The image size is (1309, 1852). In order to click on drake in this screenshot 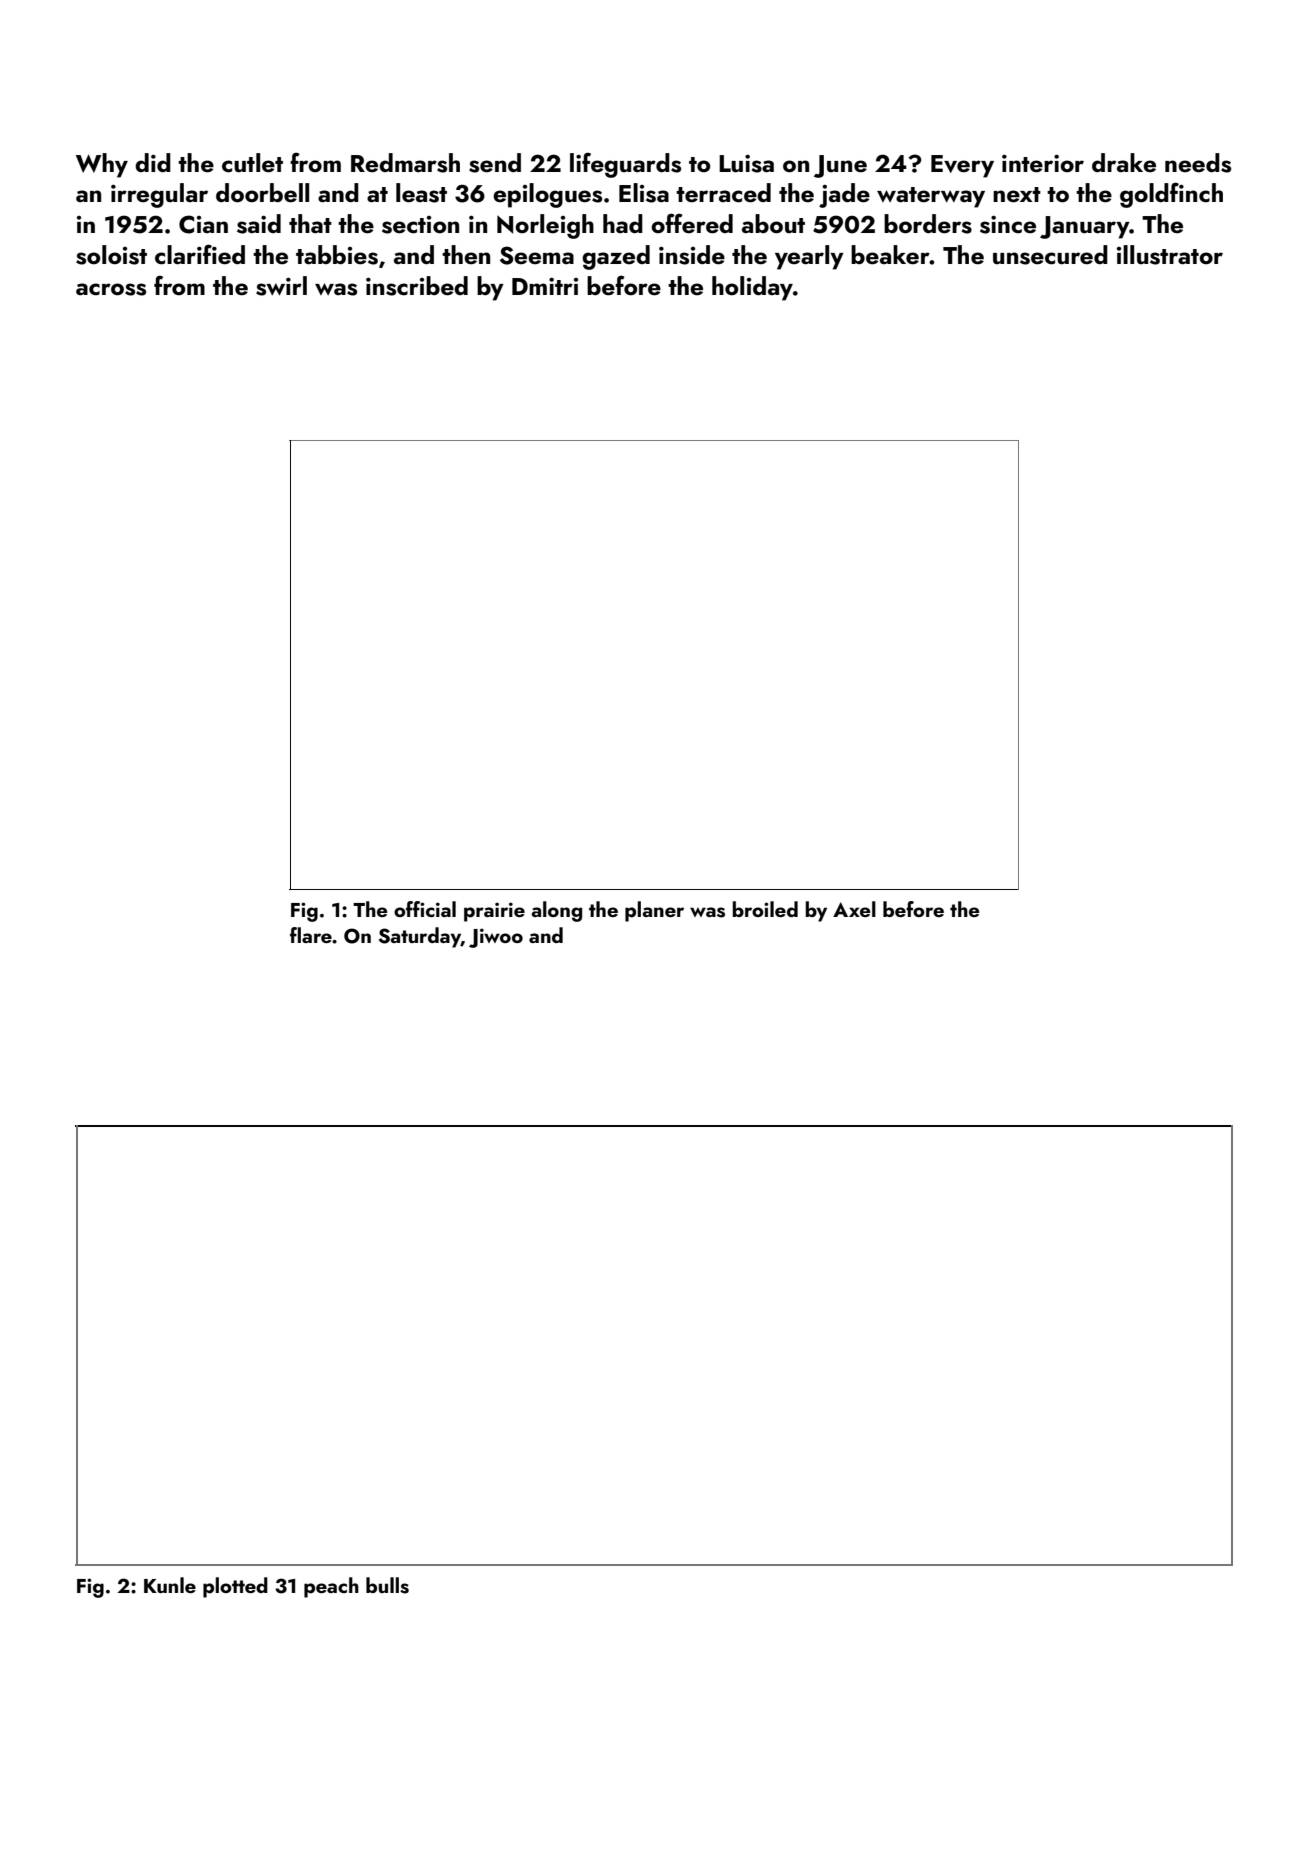, I will do `click(1124, 163)`.
